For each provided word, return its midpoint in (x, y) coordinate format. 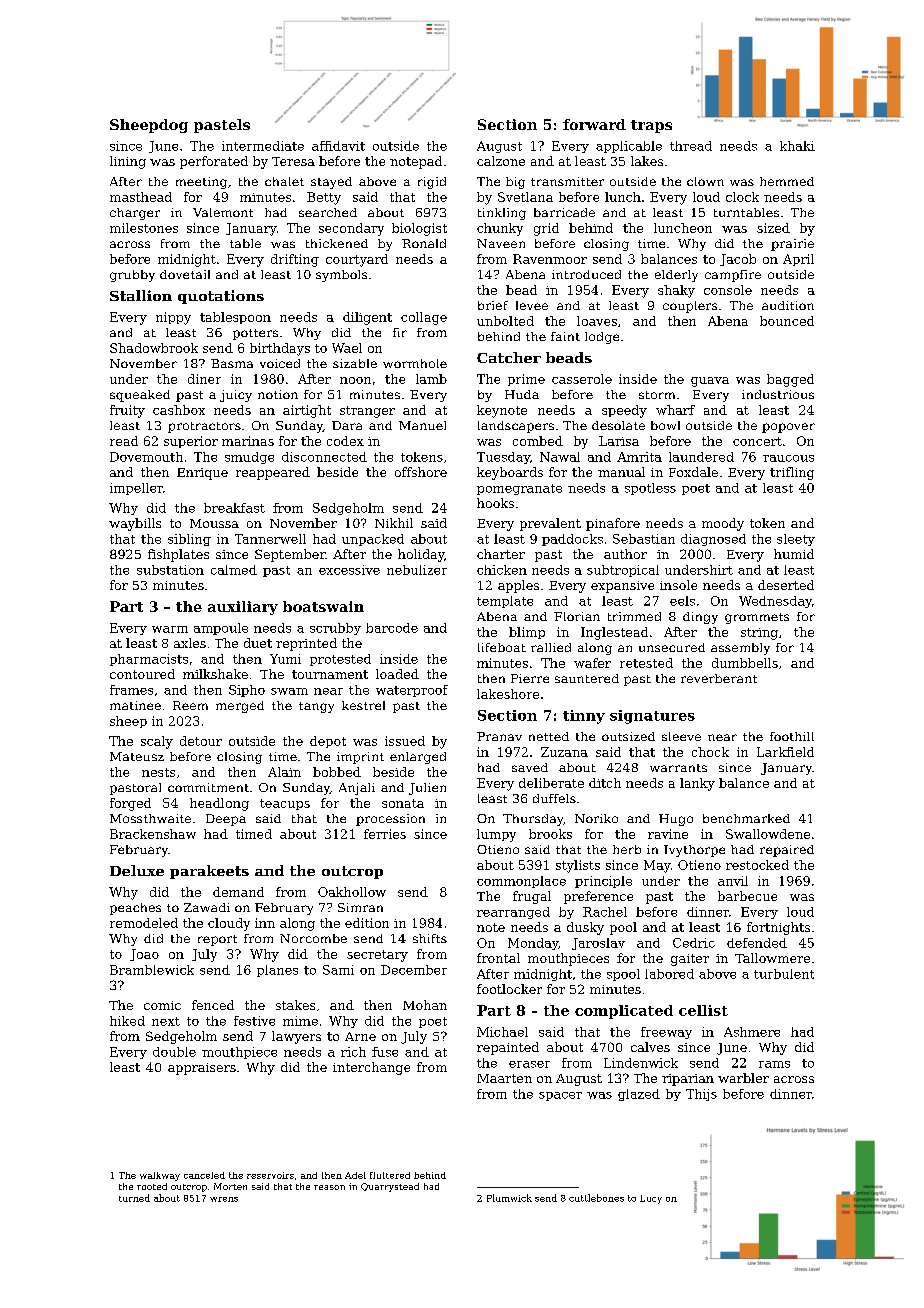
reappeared (273, 473)
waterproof (412, 691)
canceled (204, 1175)
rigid (432, 183)
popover (788, 428)
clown (705, 181)
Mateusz (137, 756)
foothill (792, 736)
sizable (355, 363)
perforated (214, 162)
